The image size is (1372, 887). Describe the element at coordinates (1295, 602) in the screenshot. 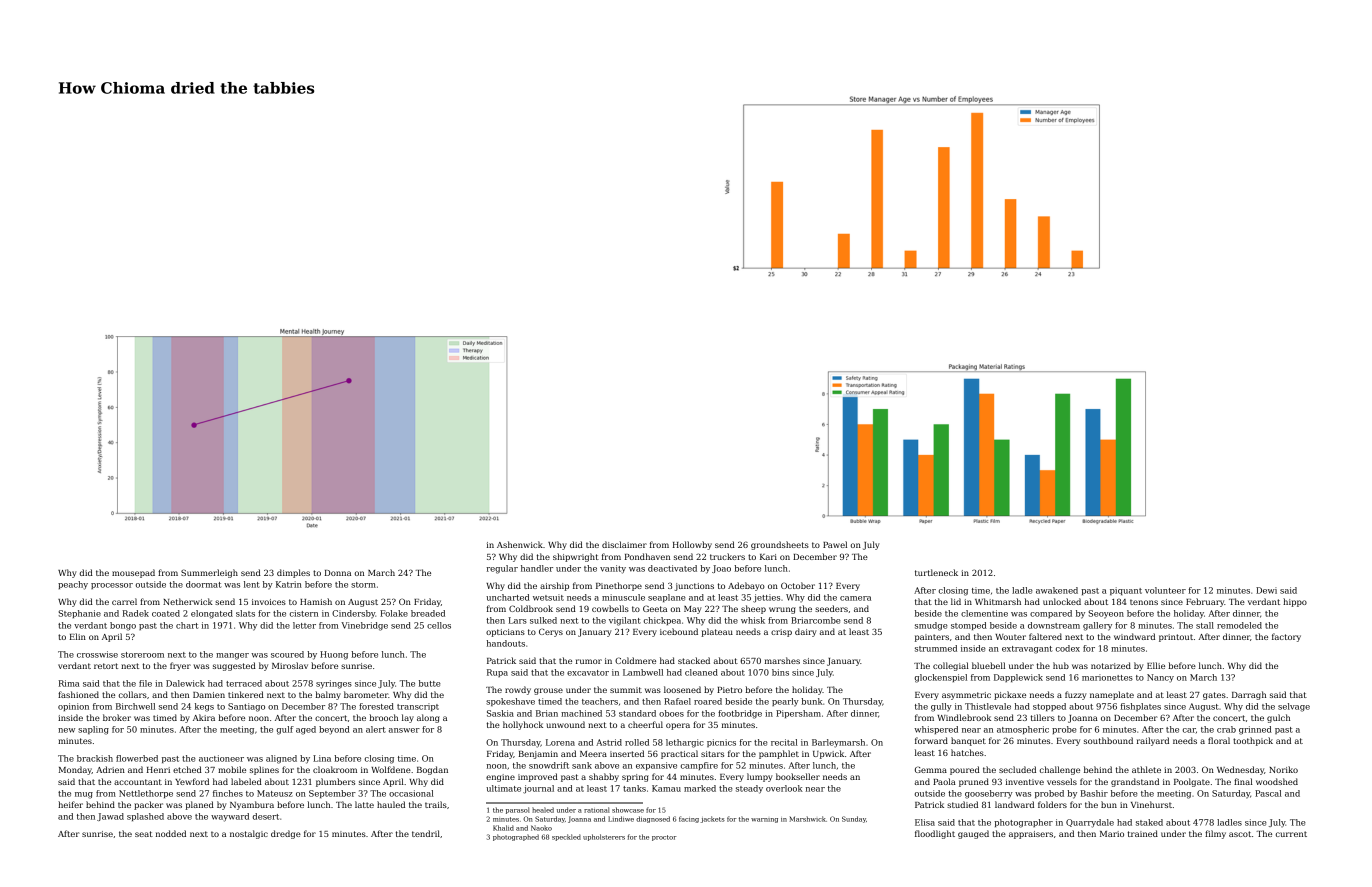

I see `hippo` at that location.
